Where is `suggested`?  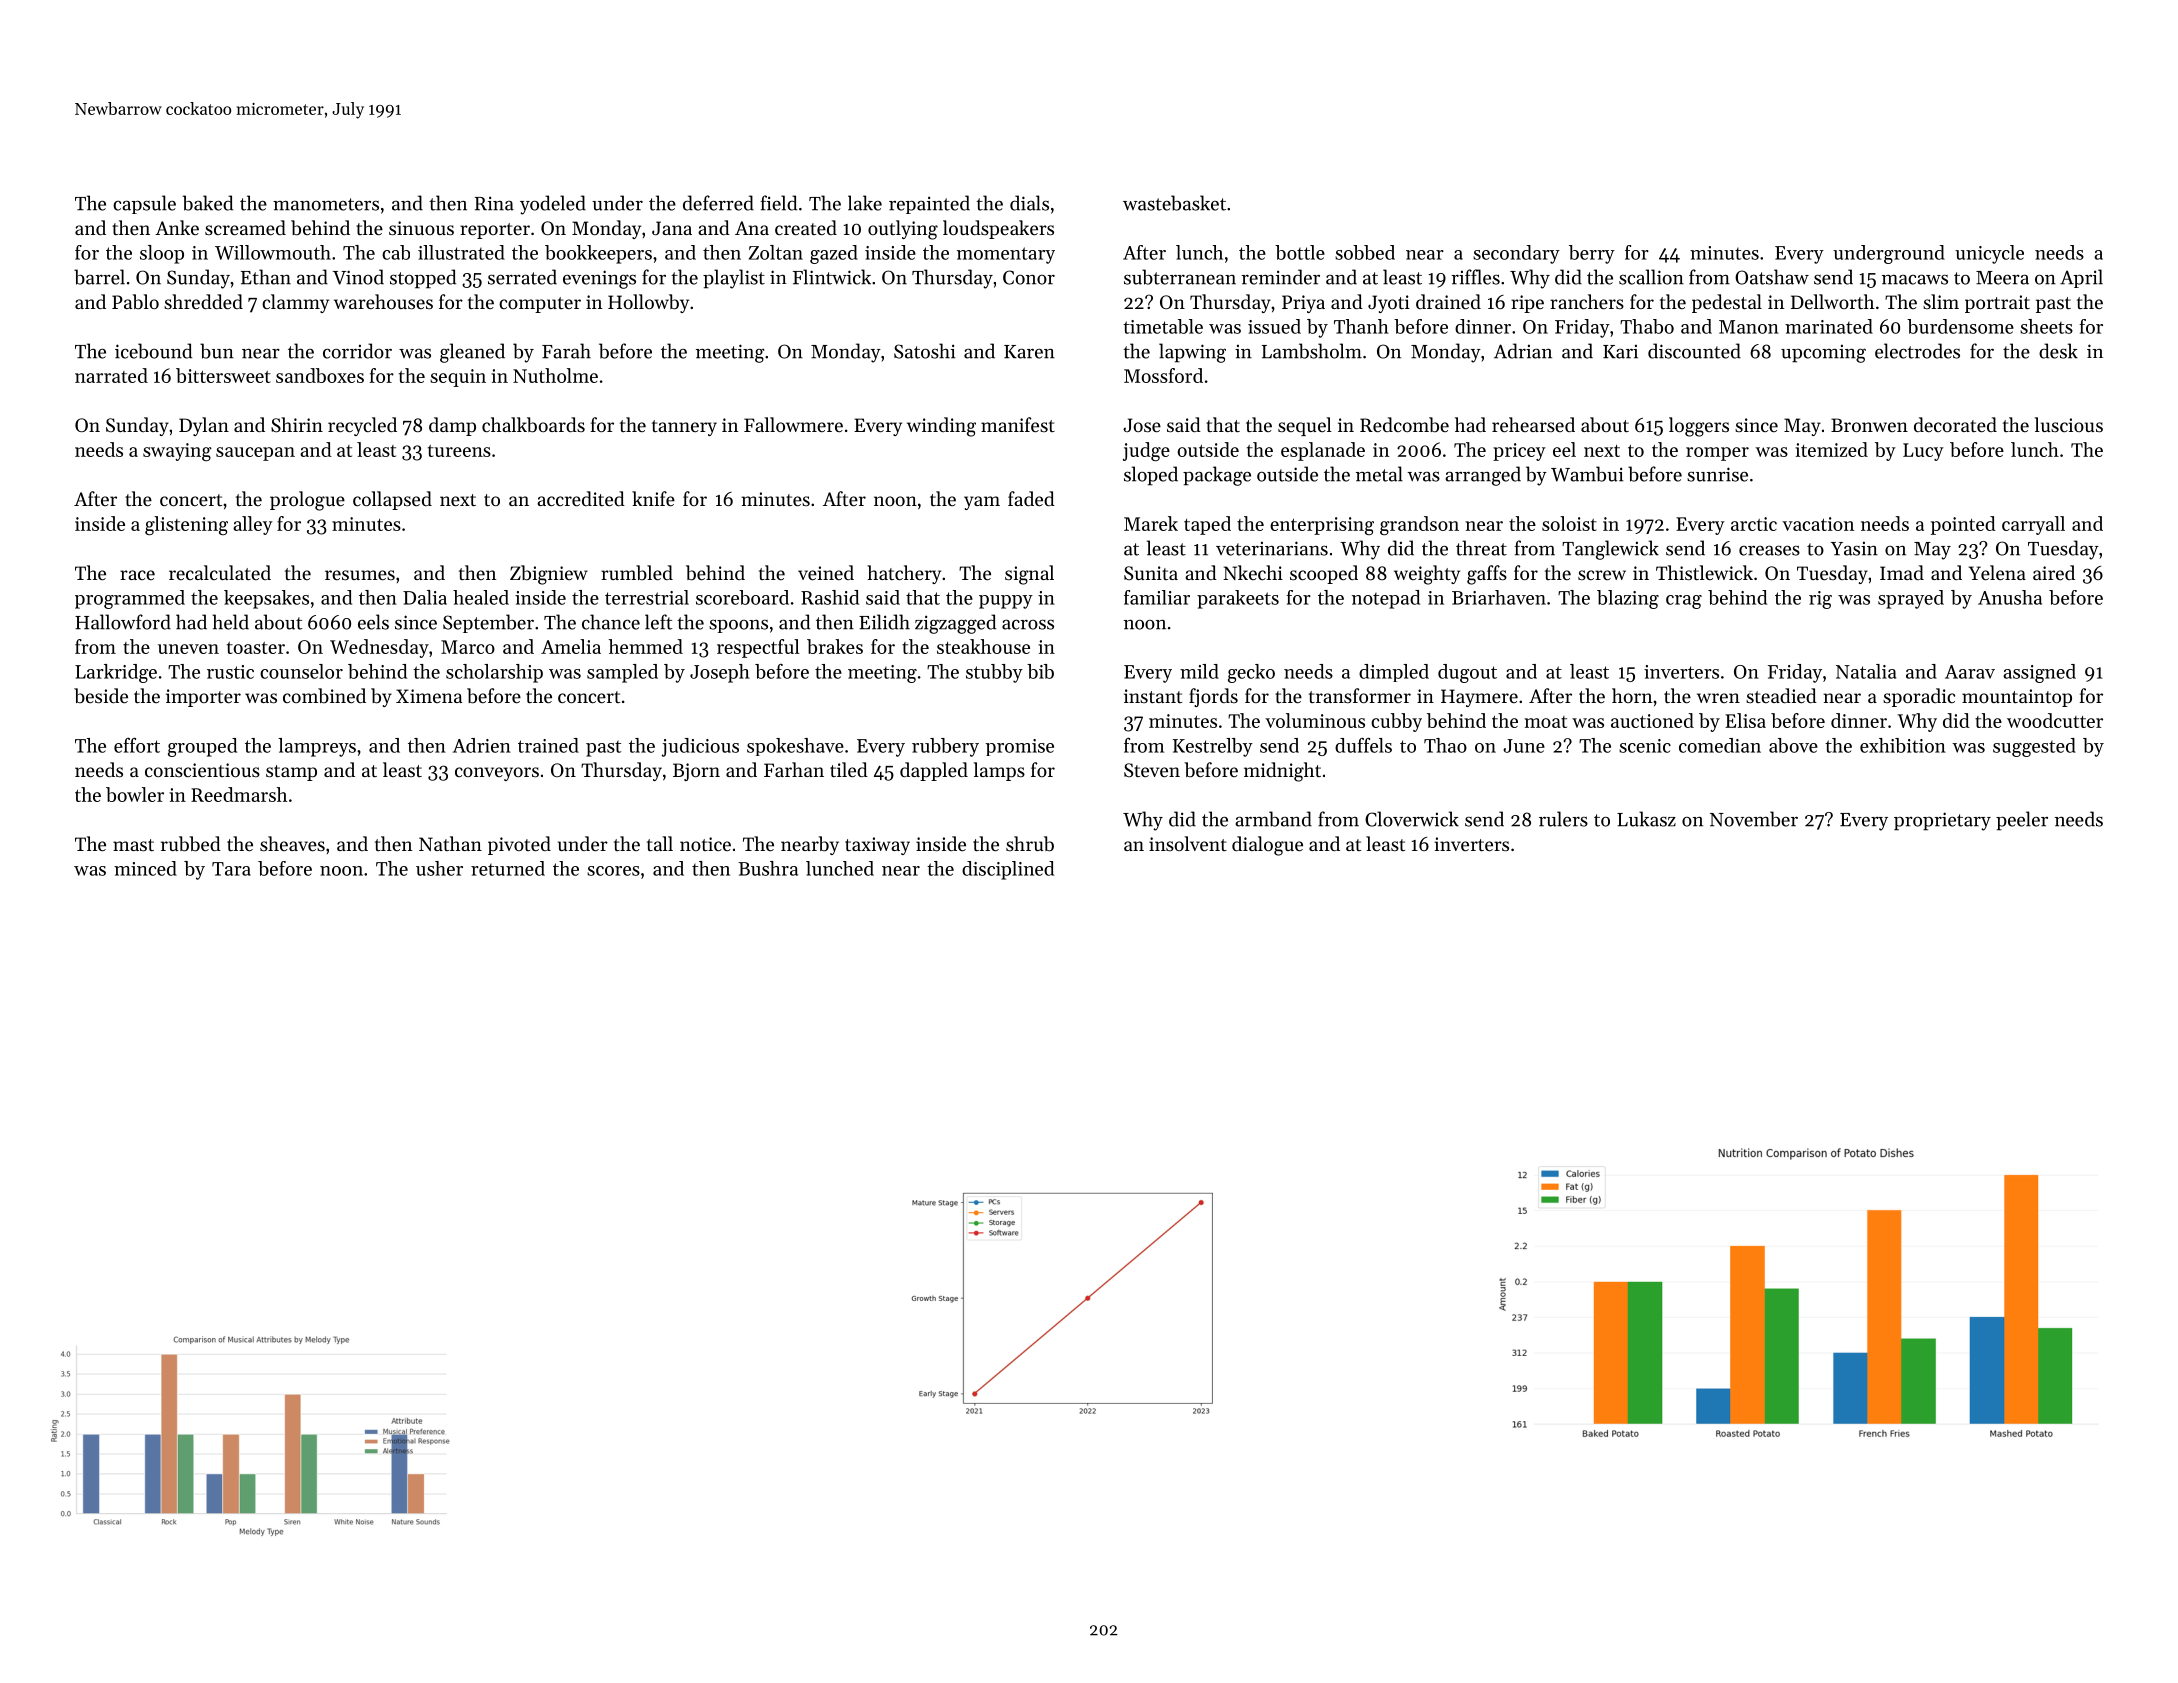
suggested is located at coordinates (2034, 747).
